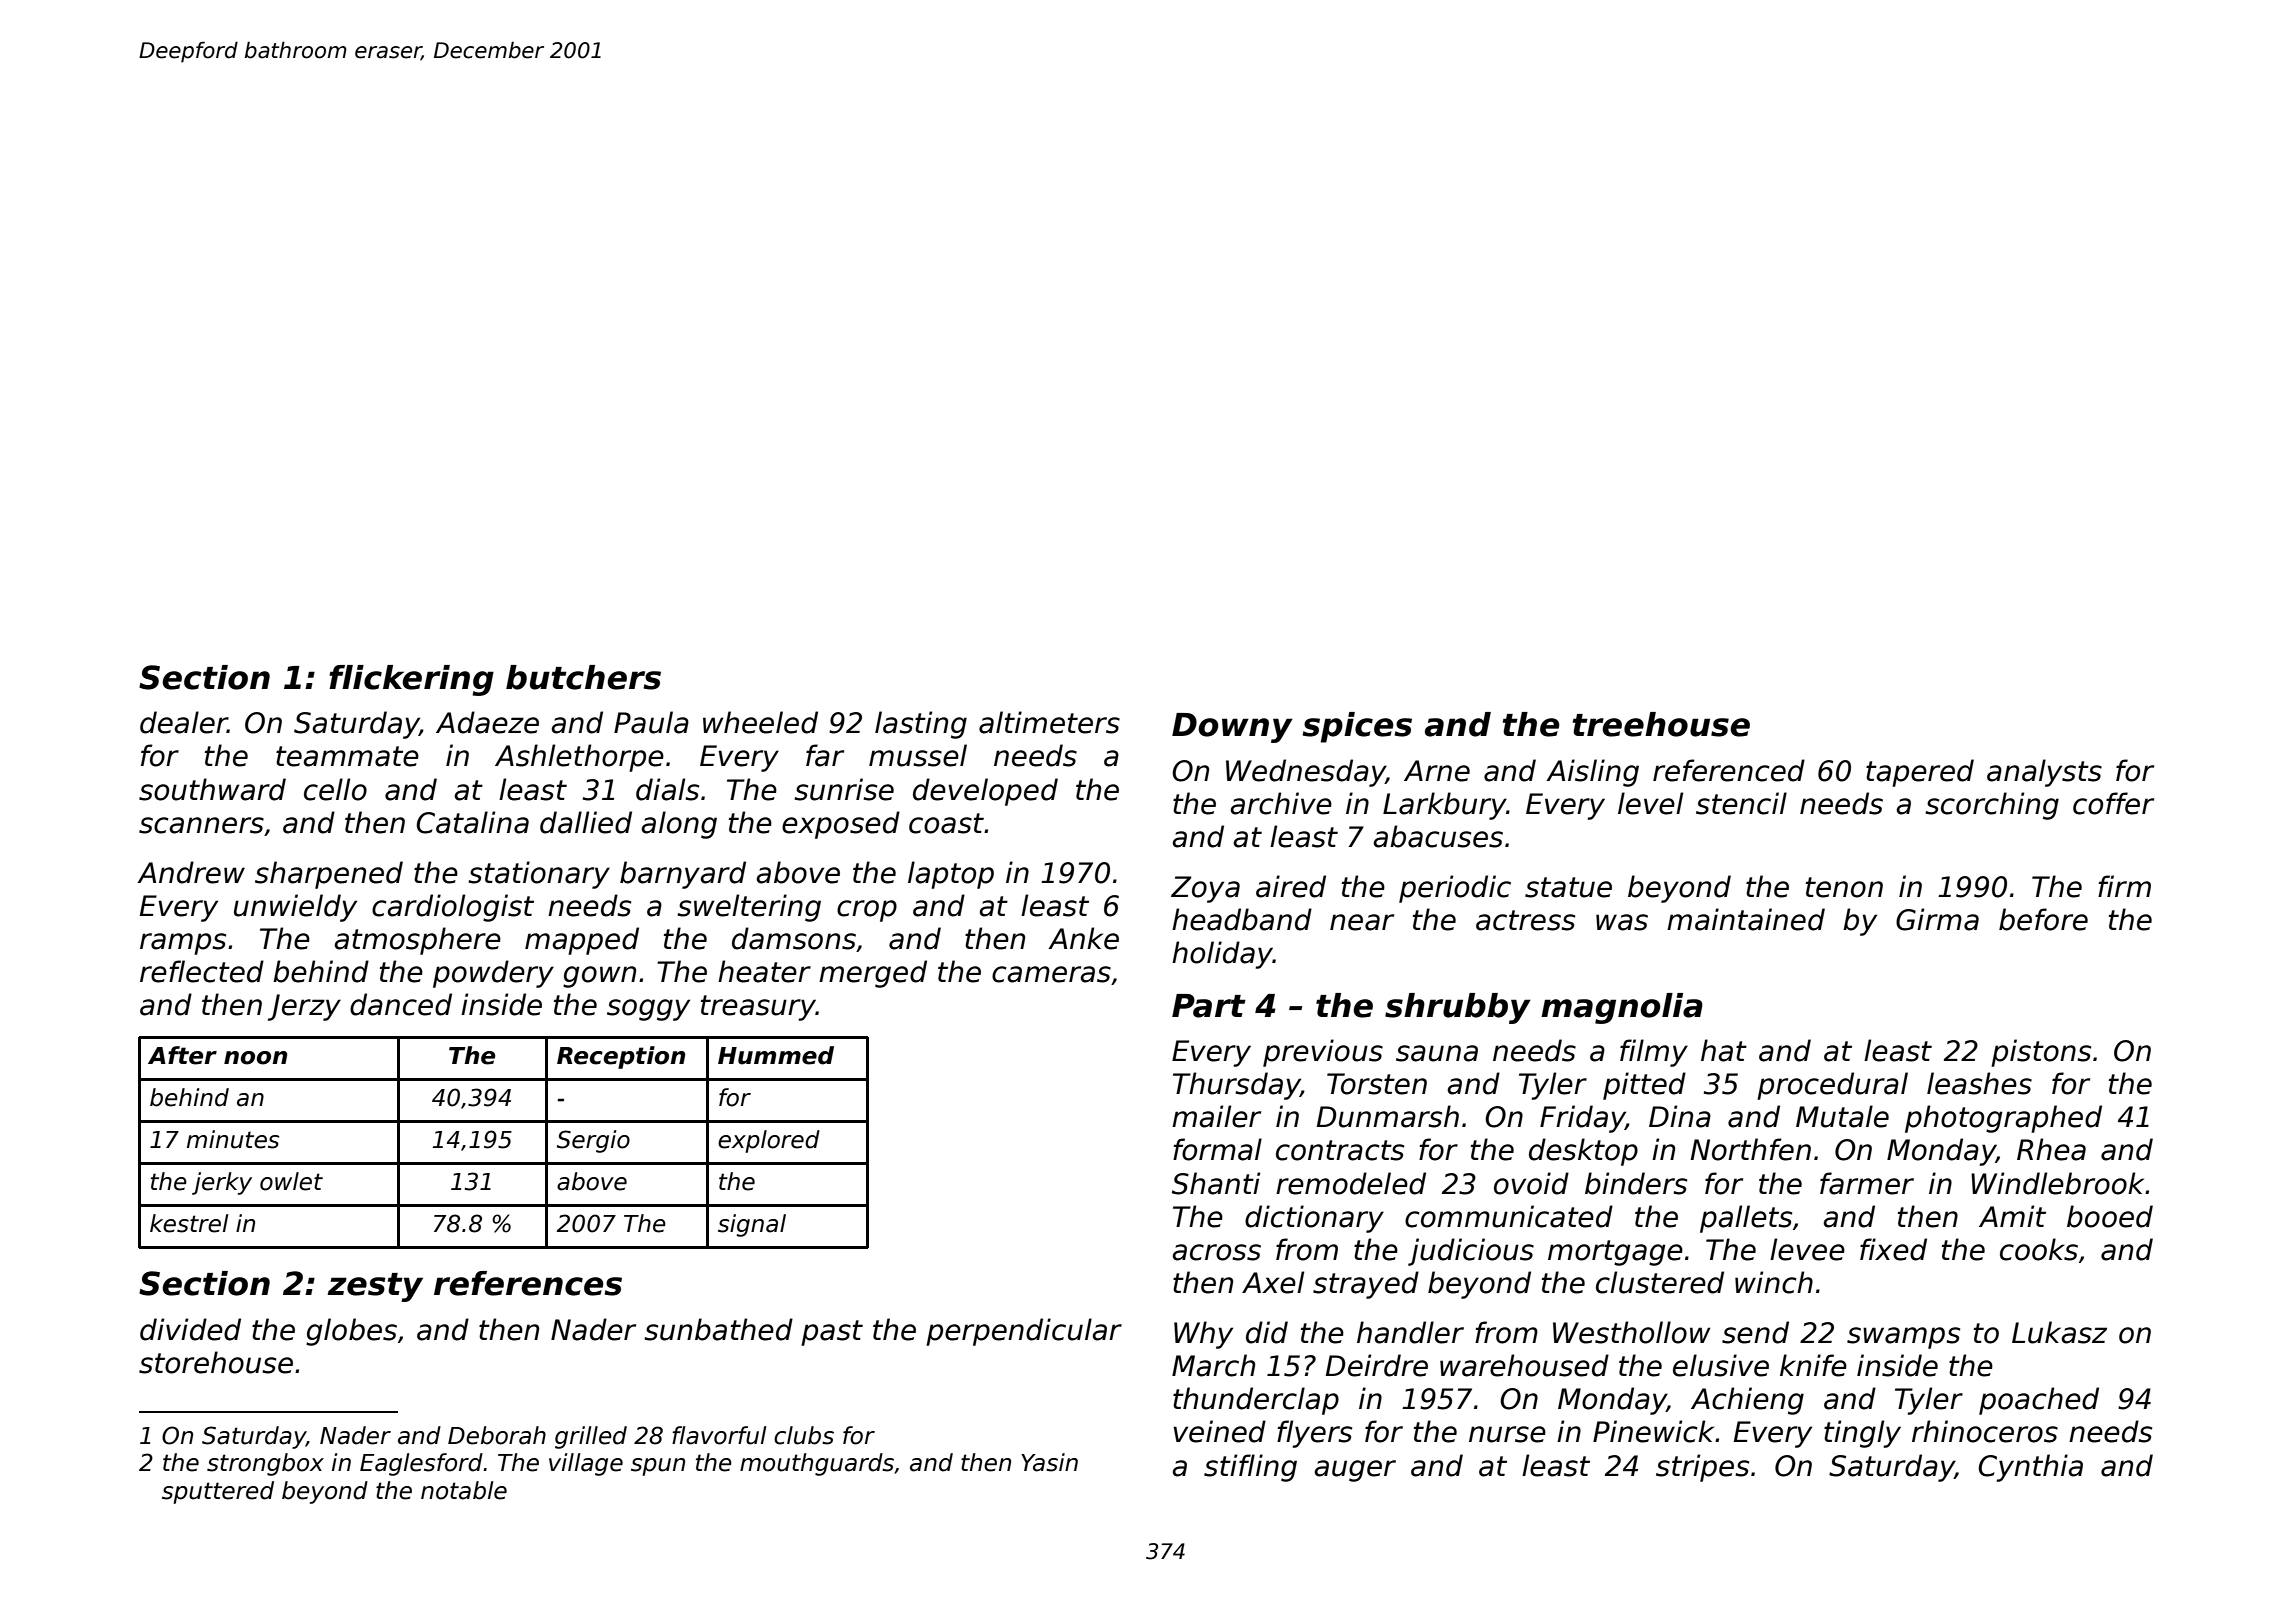 The height and width of the screenshot is (1620, 2292). What do you see at coordinates (1222, 955) in the screenshot?
I see `holiday` at bounding box center [1222, 955].
